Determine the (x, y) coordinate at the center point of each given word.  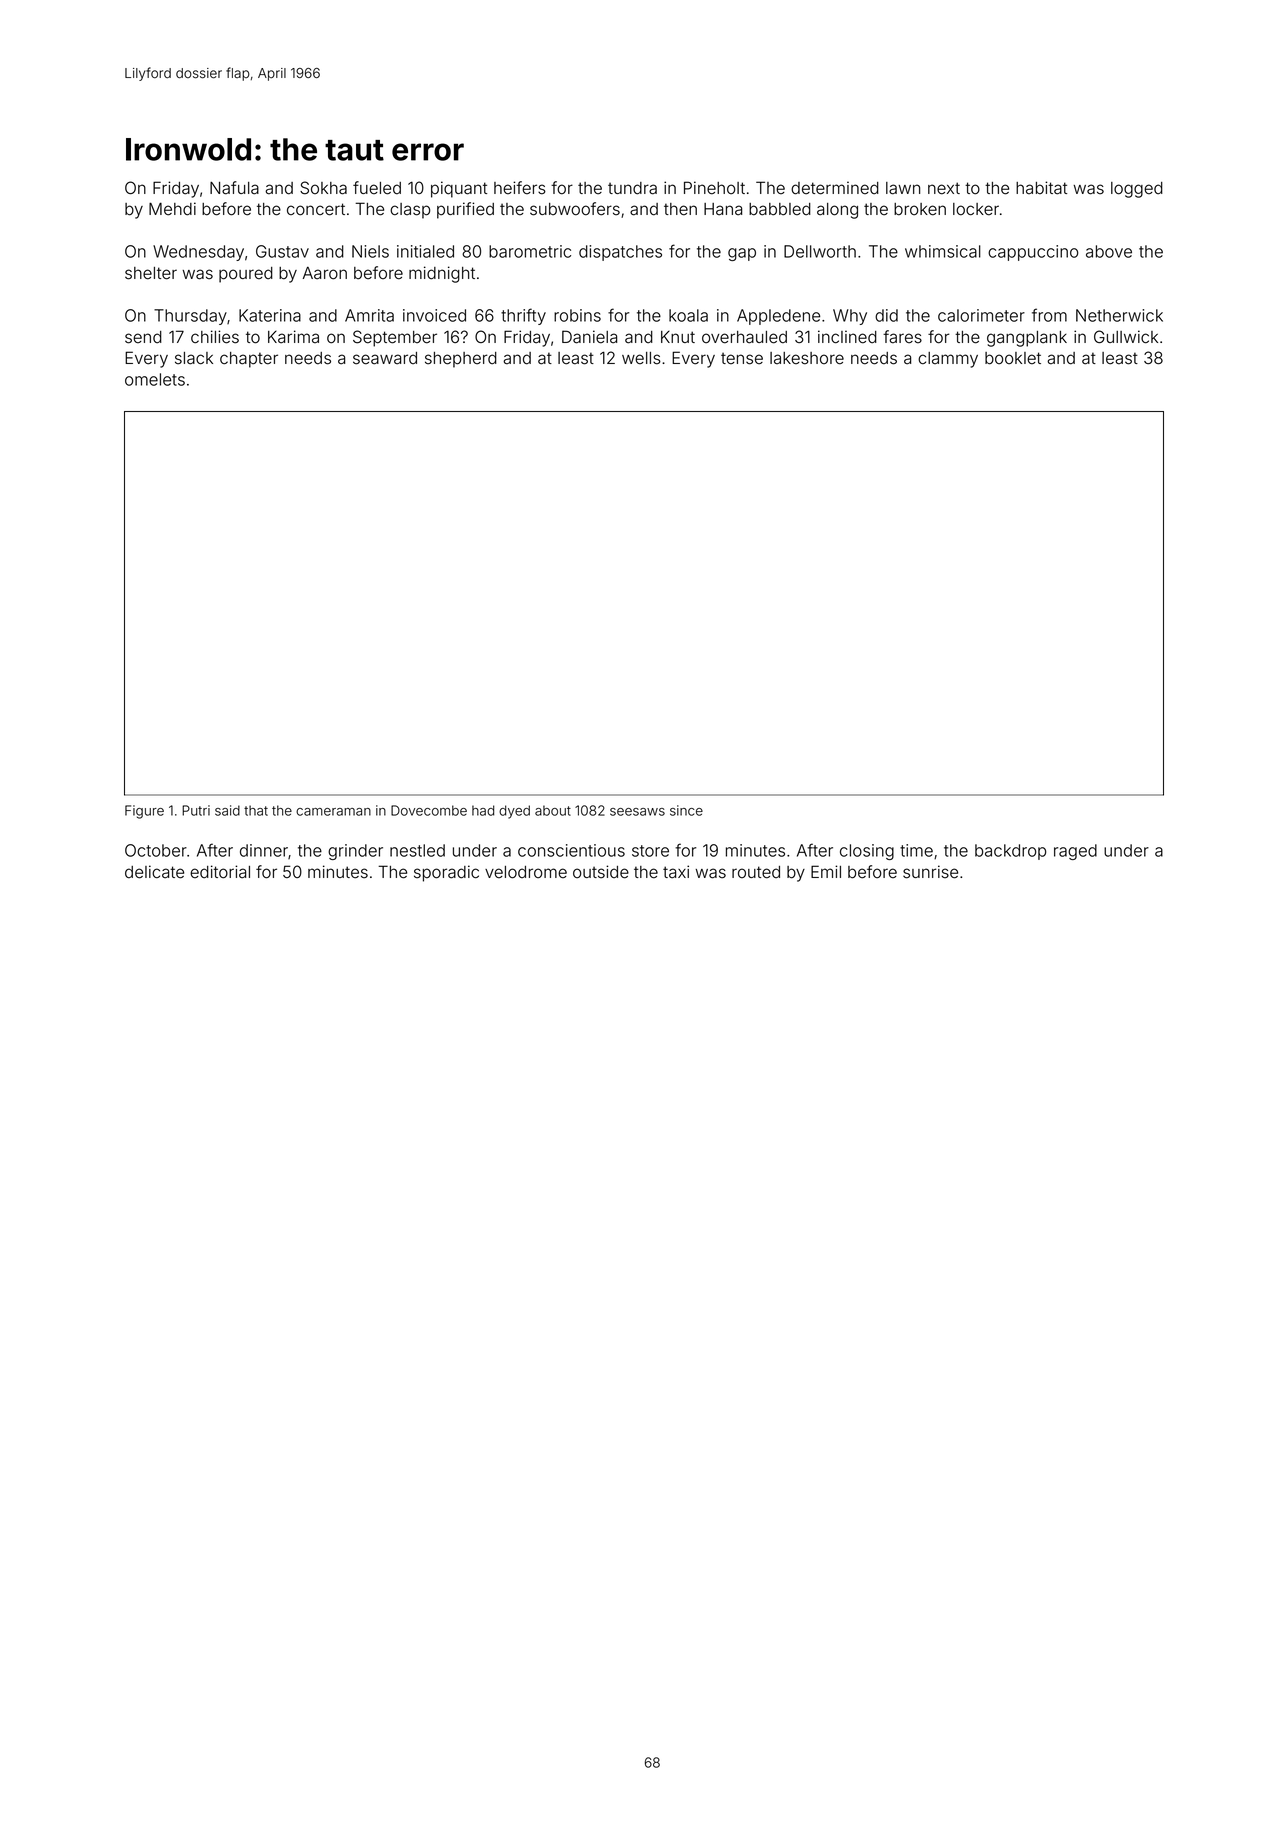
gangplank (1027, 339)
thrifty (523, 316)
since (686, 810)
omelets (155, 379)
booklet (1013, 358)
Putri (196, 810)
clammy (948, 360)
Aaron (325, 273)
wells (641, 358)
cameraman (333, 812)
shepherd (461, 360)
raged (1075, 852)
